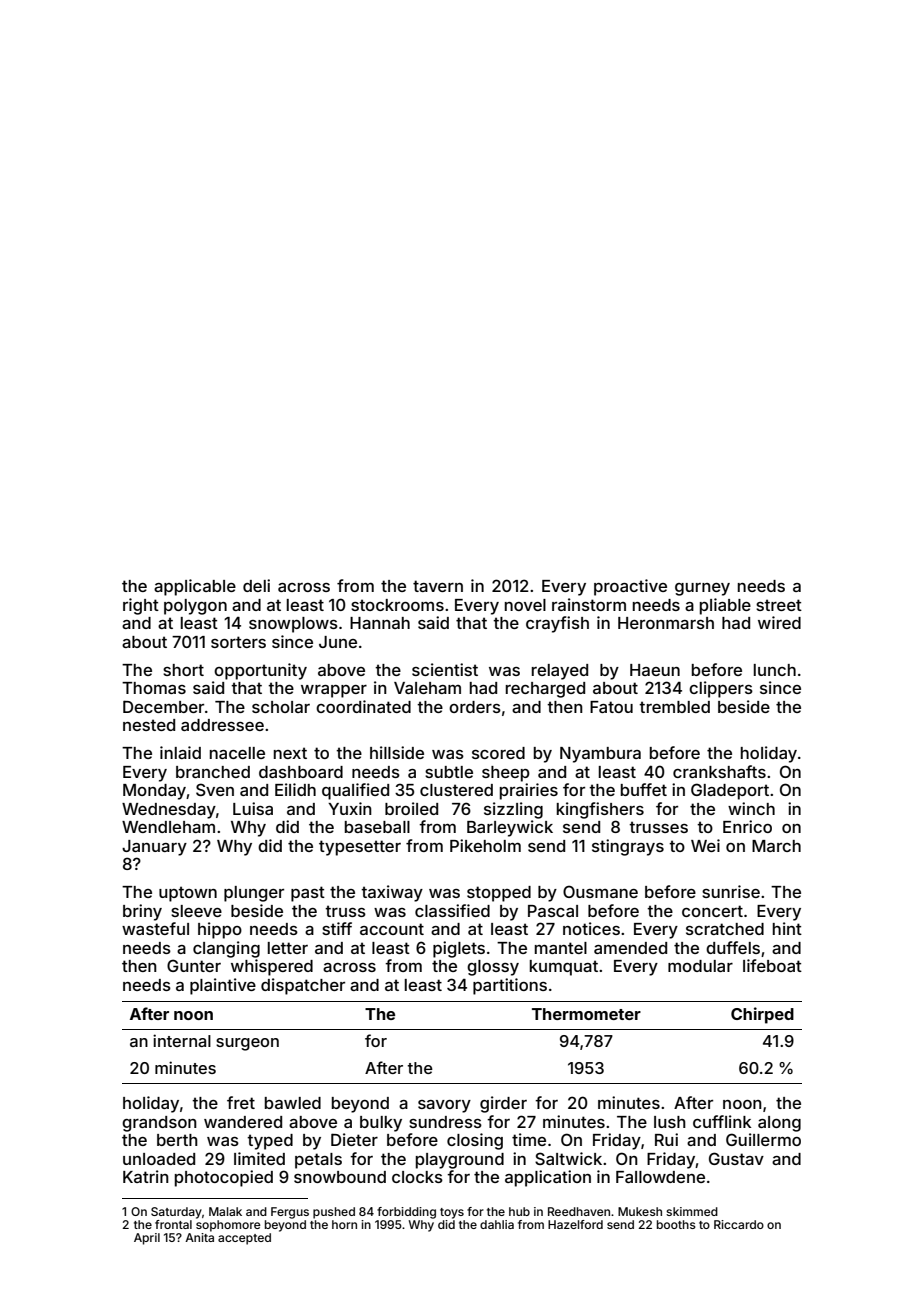 The image size is (924, 1308). Describe the element at coordinates (702, 589) in the image. I see `gurney` at that location.
